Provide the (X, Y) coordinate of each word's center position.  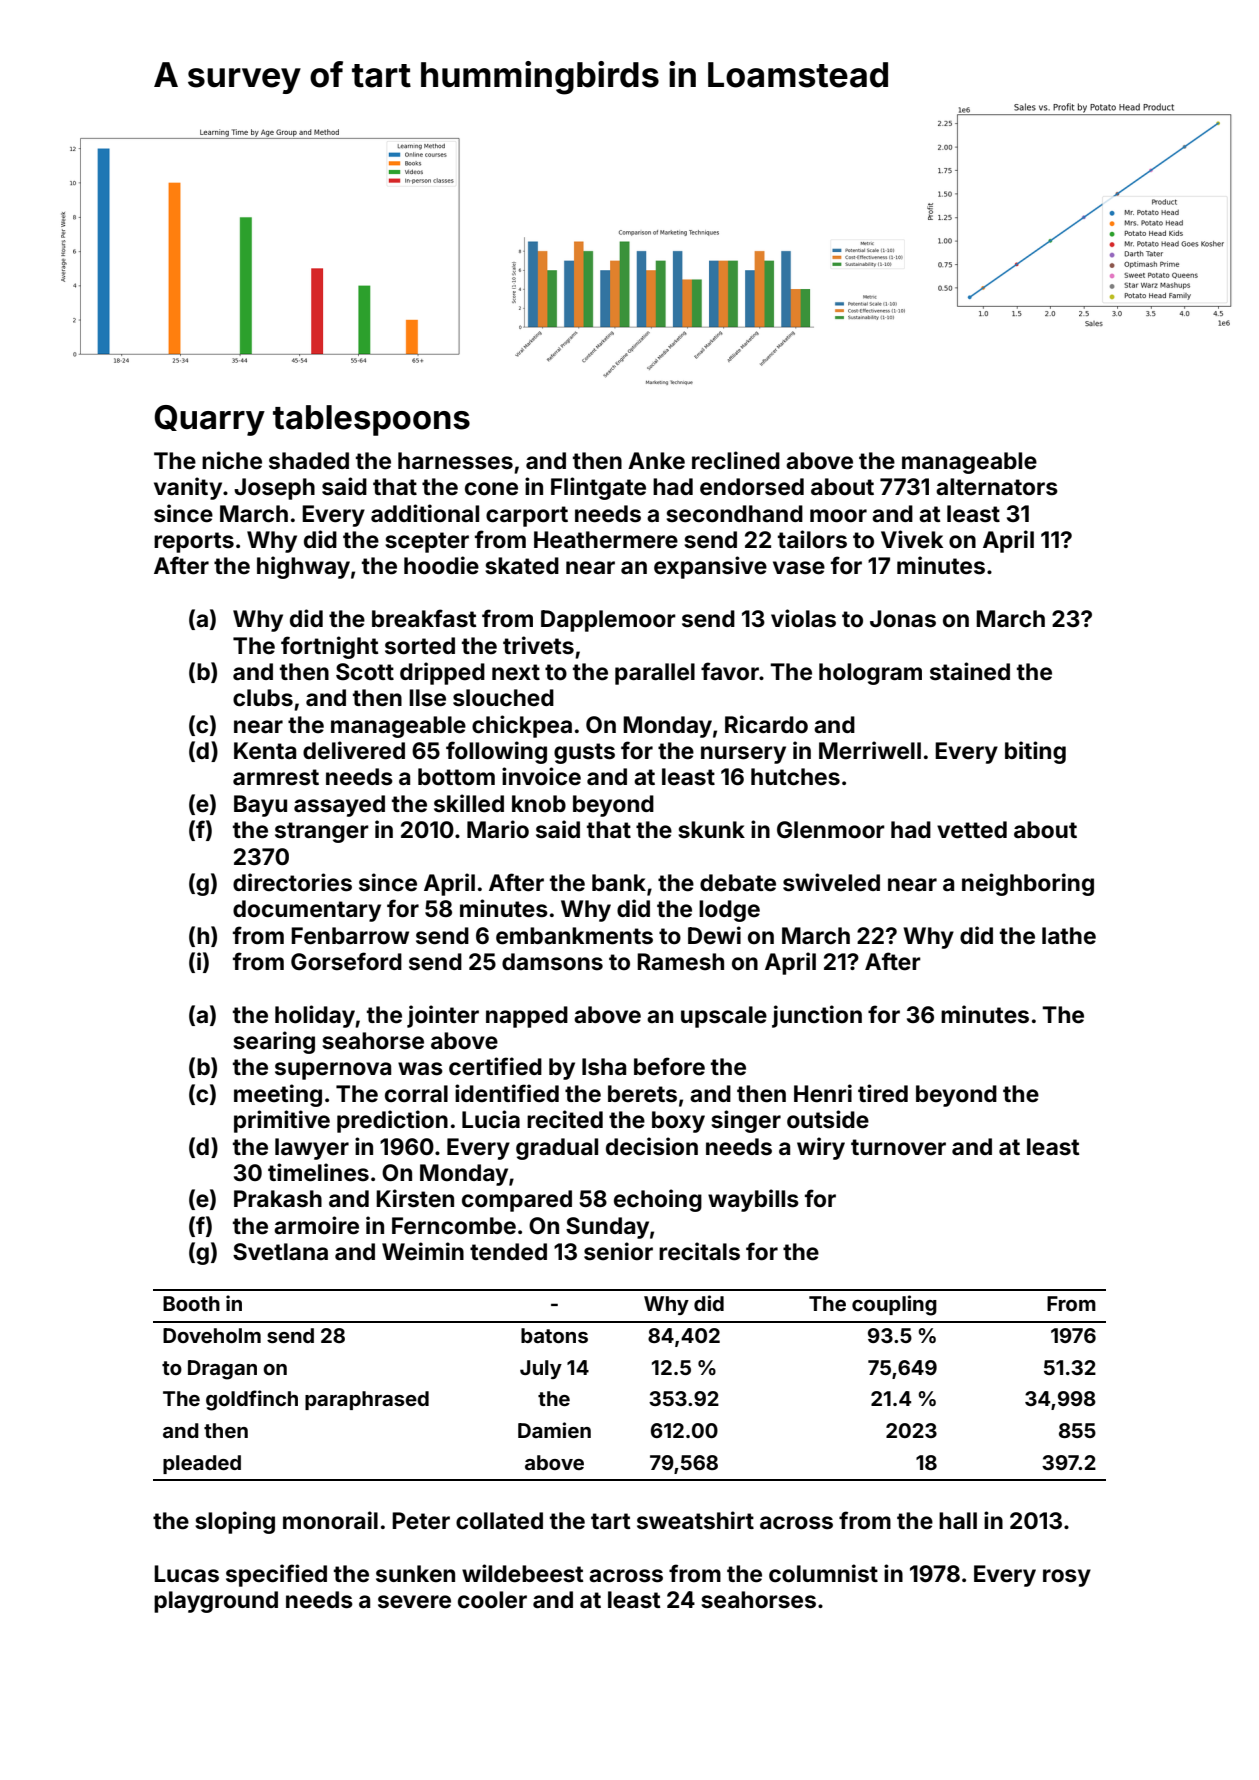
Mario (498, 829)
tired (883, 1093)
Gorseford (346, 961)
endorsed (752, 487)
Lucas (186, 1574)
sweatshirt (695, 1520)
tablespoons (371, 420)
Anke (656, 461)
